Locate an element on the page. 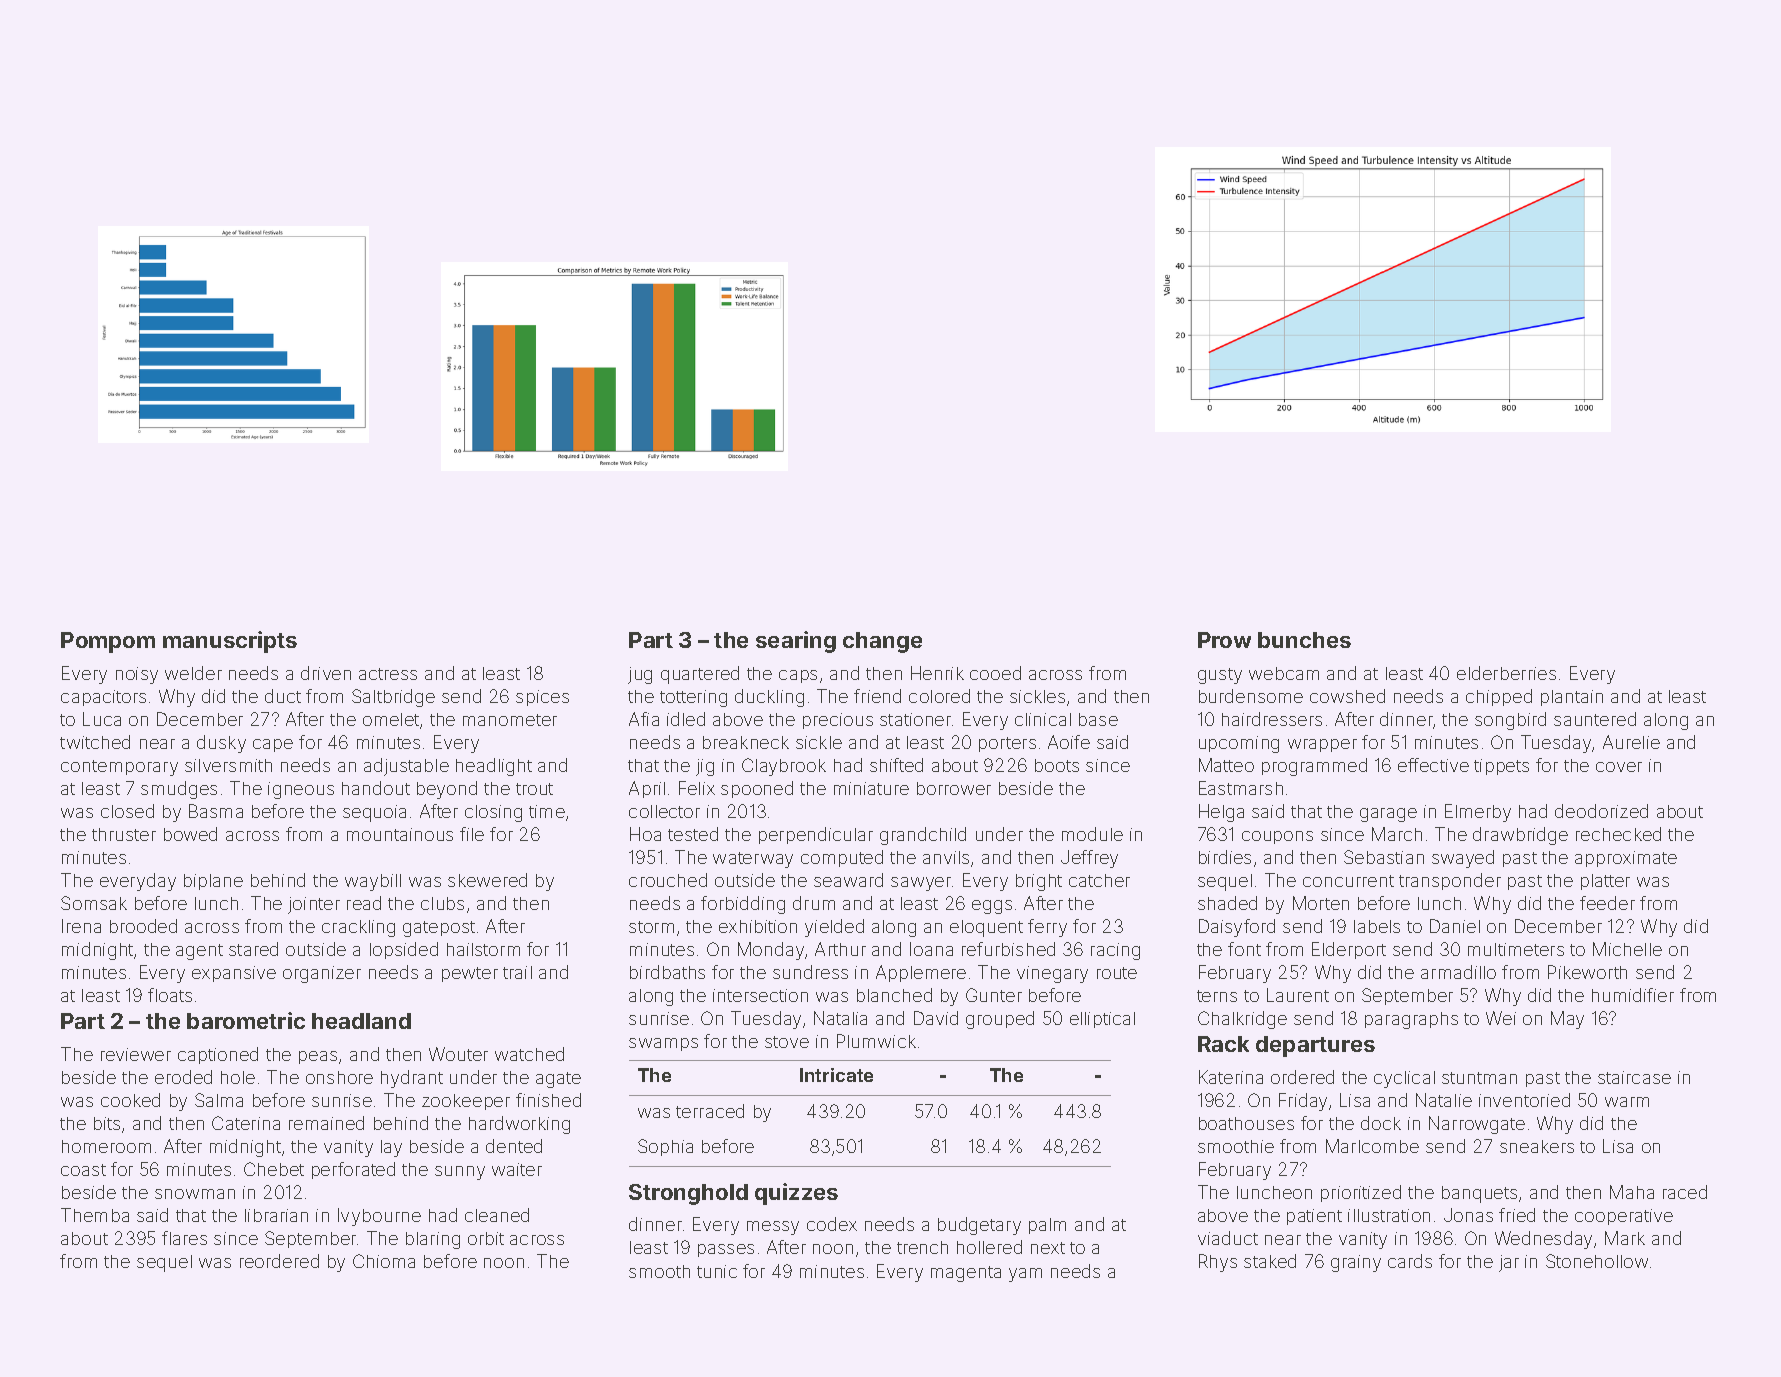 This image has height=1377, width=1781. actress is located at coordinates (388, 674).
